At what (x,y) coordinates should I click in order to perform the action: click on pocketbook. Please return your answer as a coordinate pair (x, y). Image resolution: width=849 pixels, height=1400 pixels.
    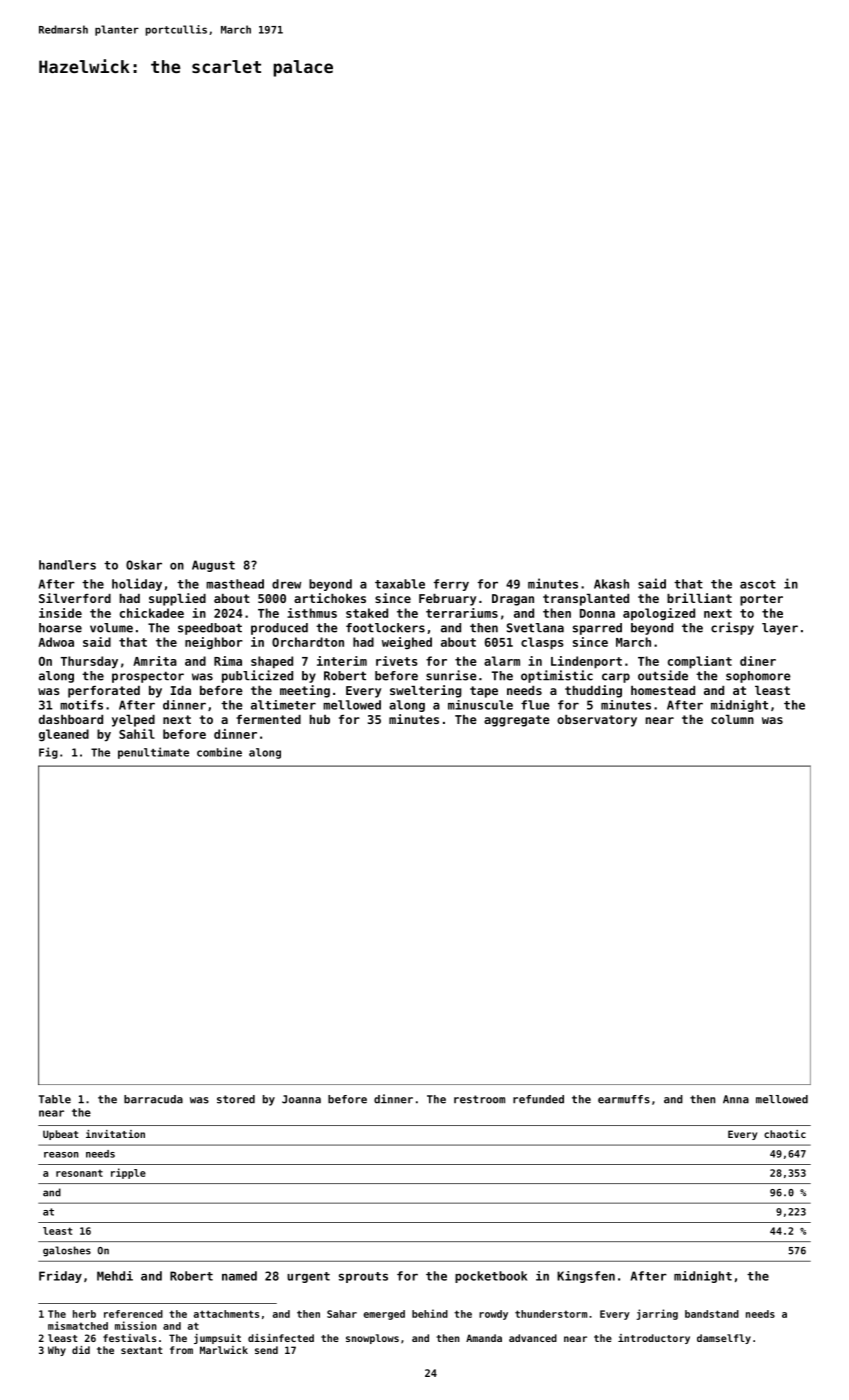
    Looking at the image, I should click on (491, 1277).
